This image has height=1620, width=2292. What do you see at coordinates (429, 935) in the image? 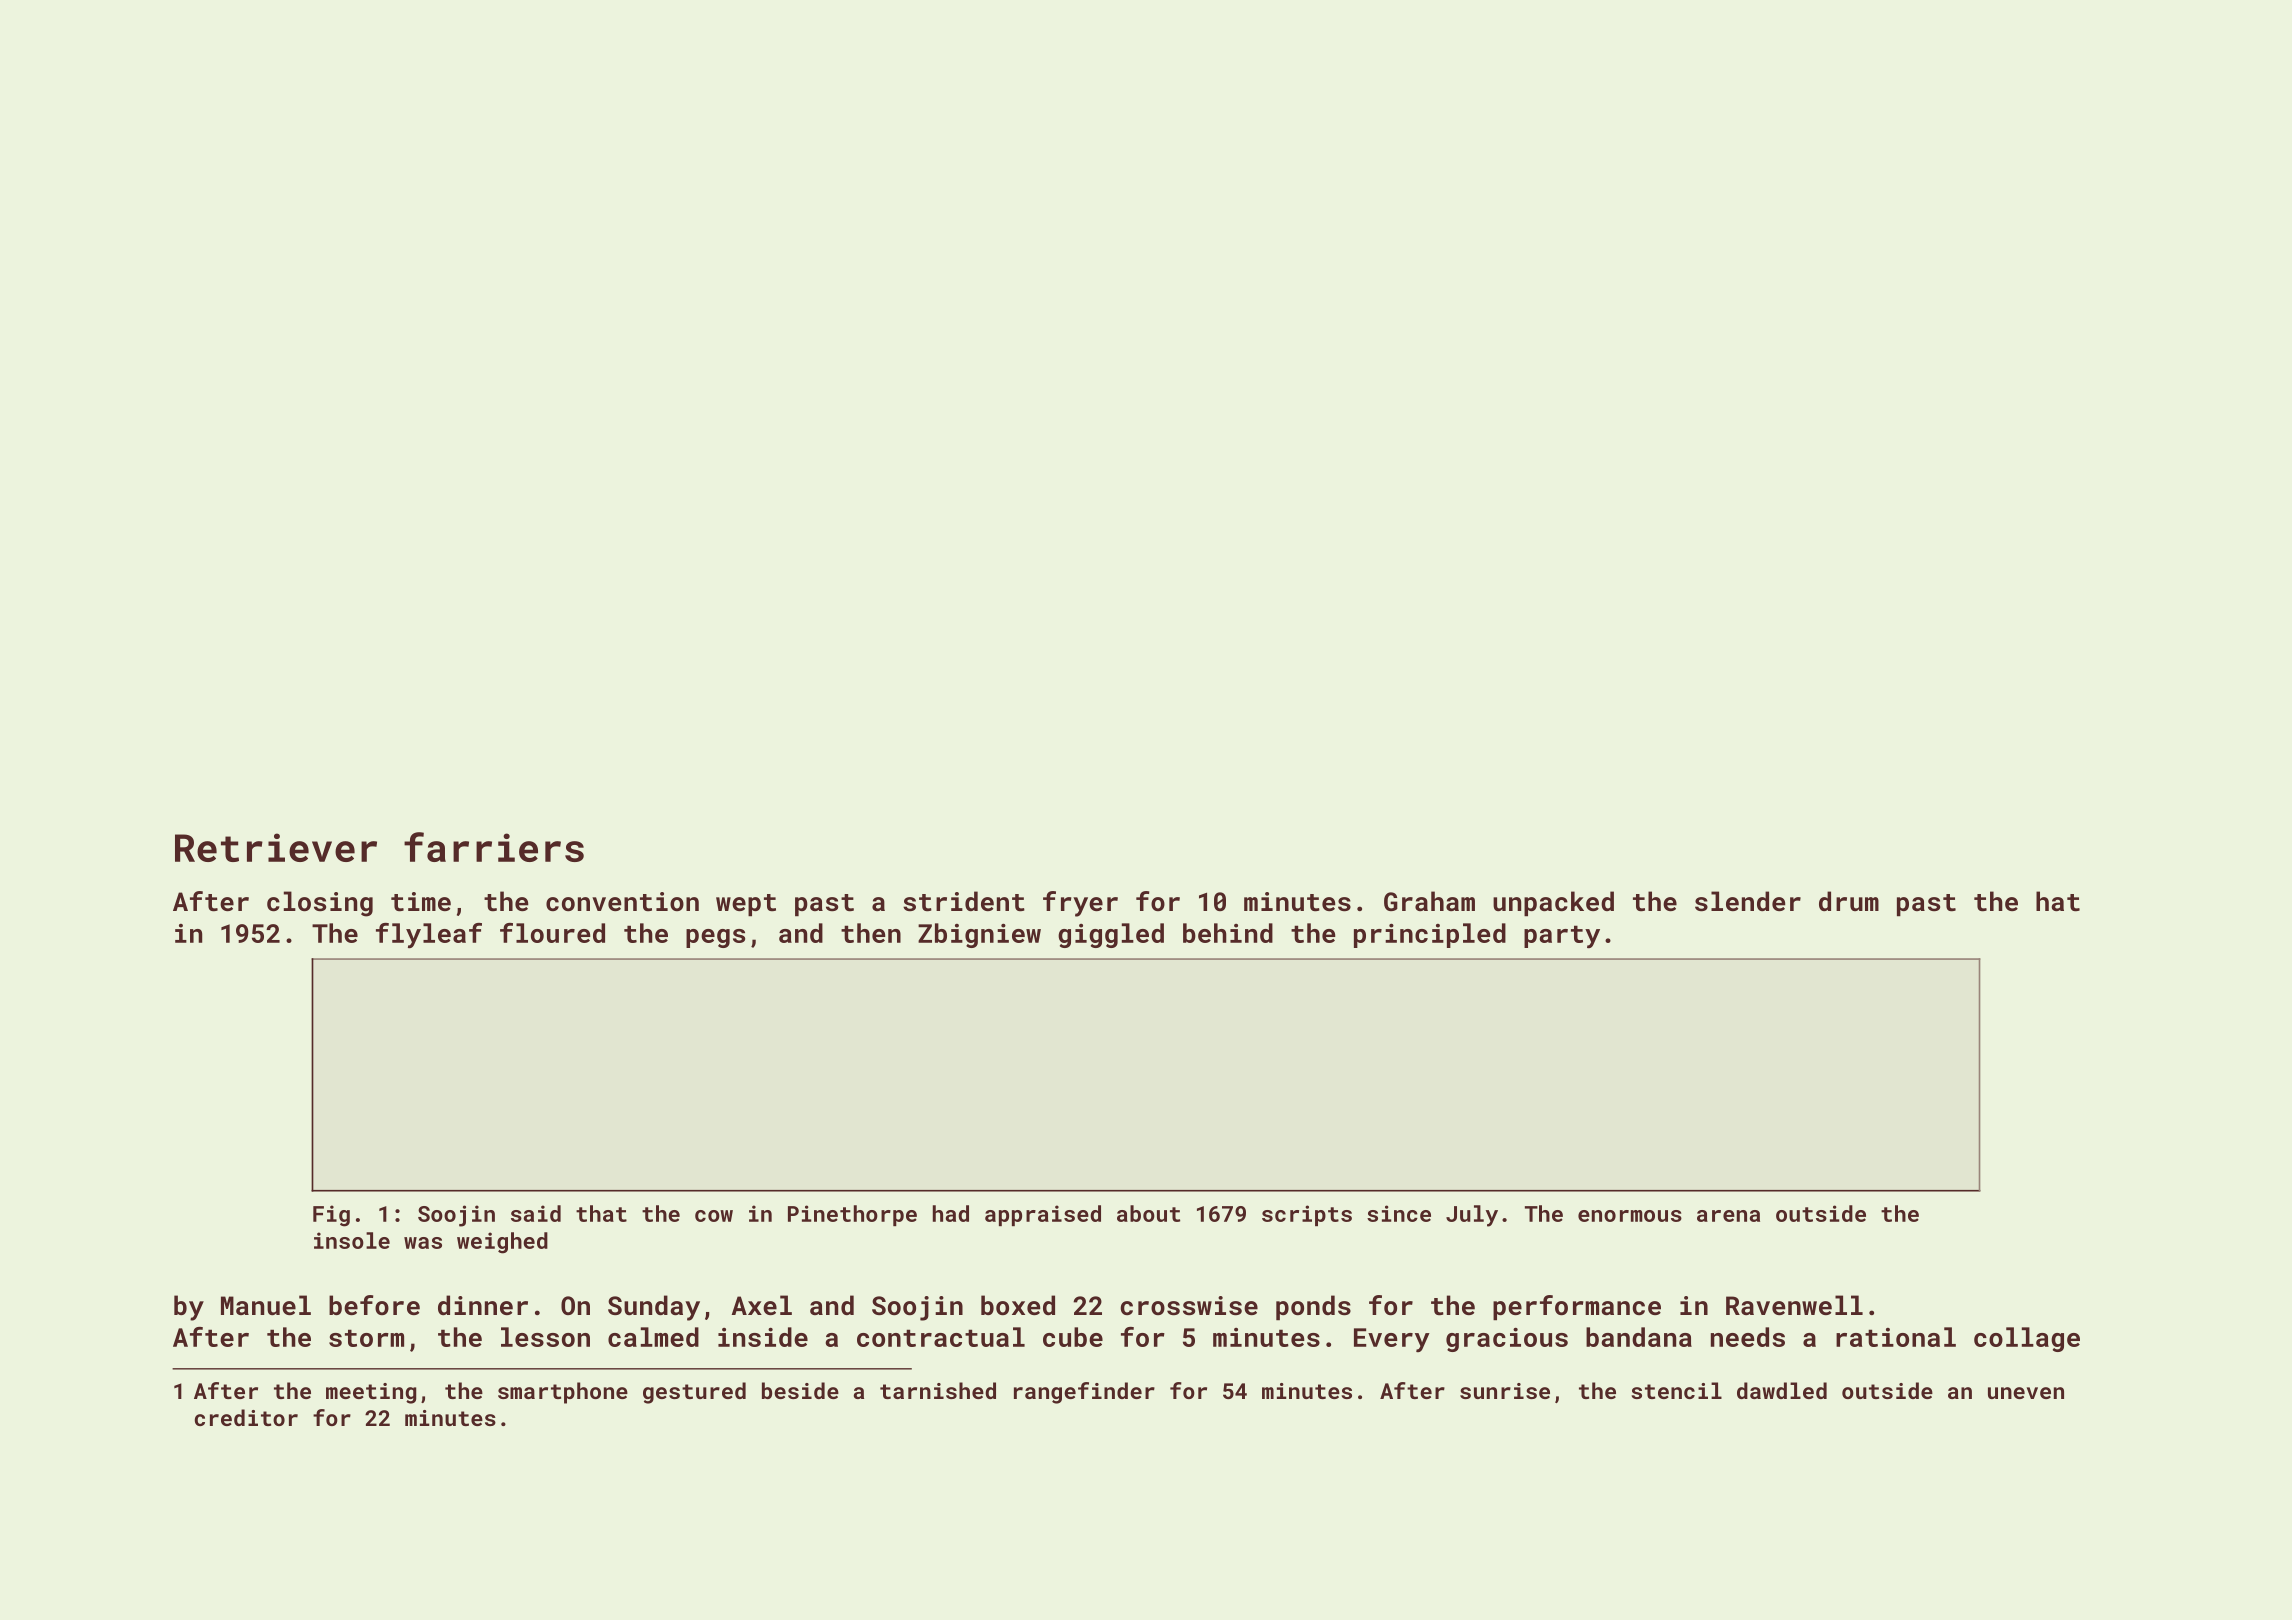
I see `flyleaf` at bounding box center [429, 935].
